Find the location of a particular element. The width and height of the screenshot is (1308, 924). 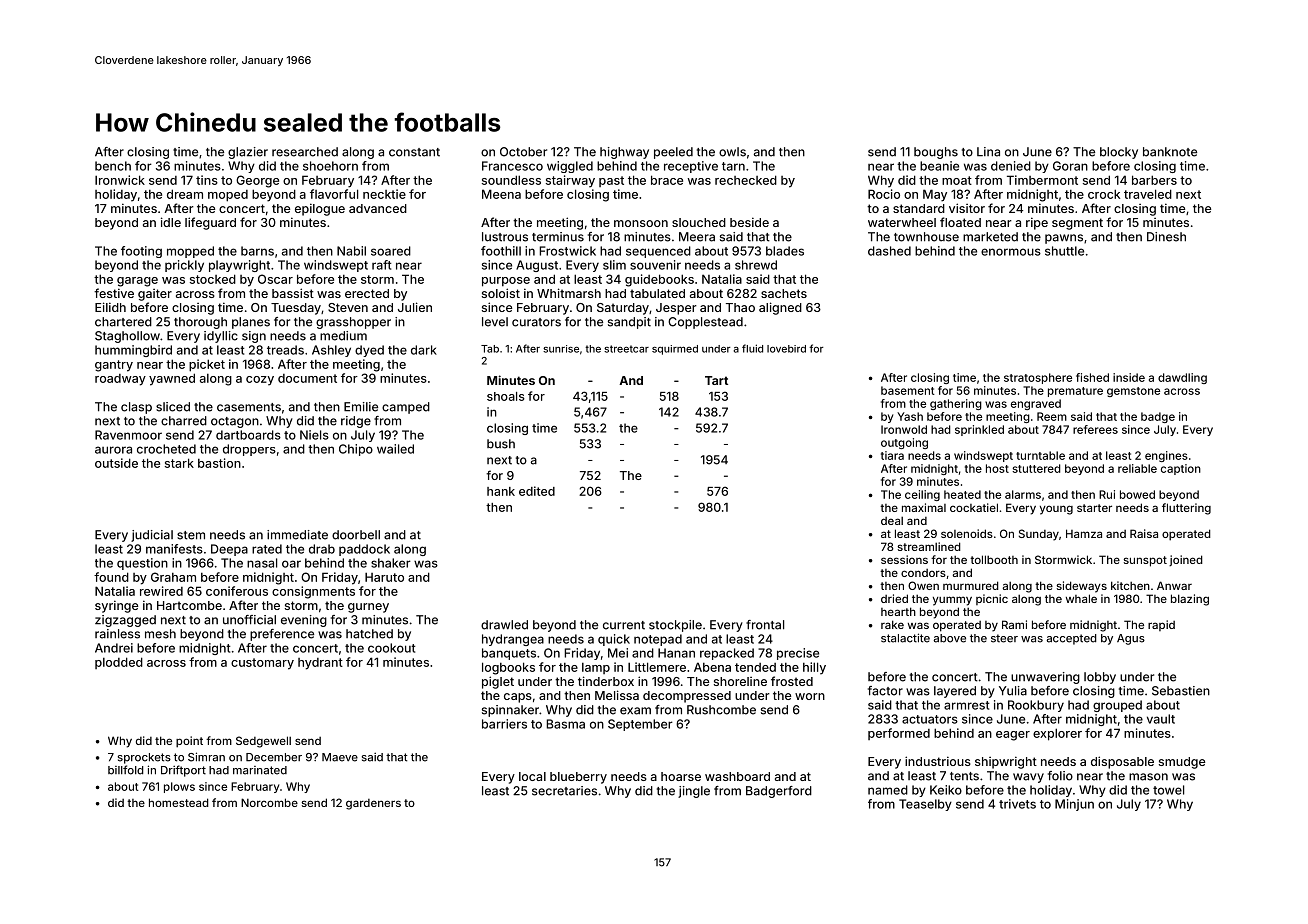

dawdling is located at coordinates (1182, 378).
